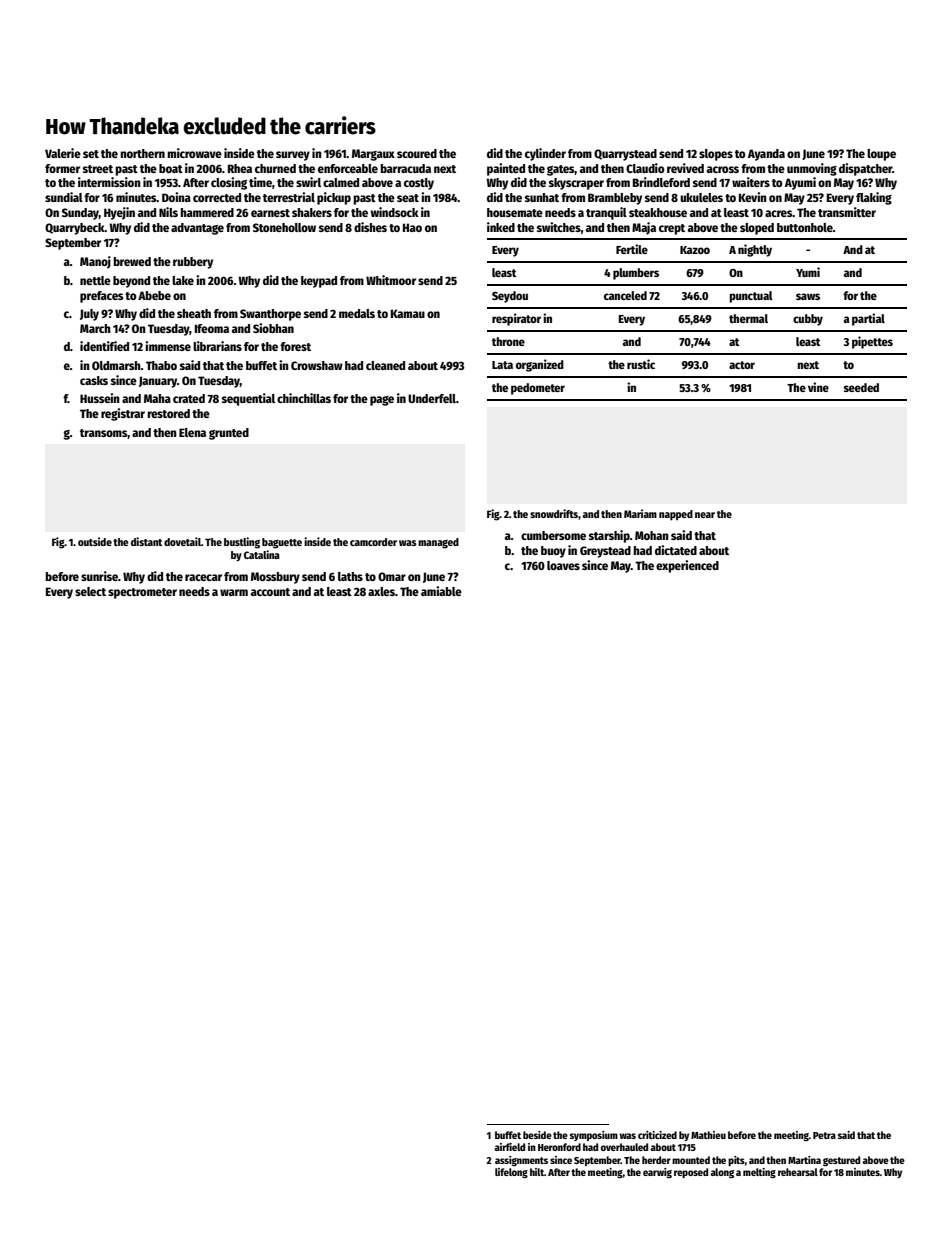 This screenshot has width=952, height=1233. I want to click on axles, so click(381, 591).
